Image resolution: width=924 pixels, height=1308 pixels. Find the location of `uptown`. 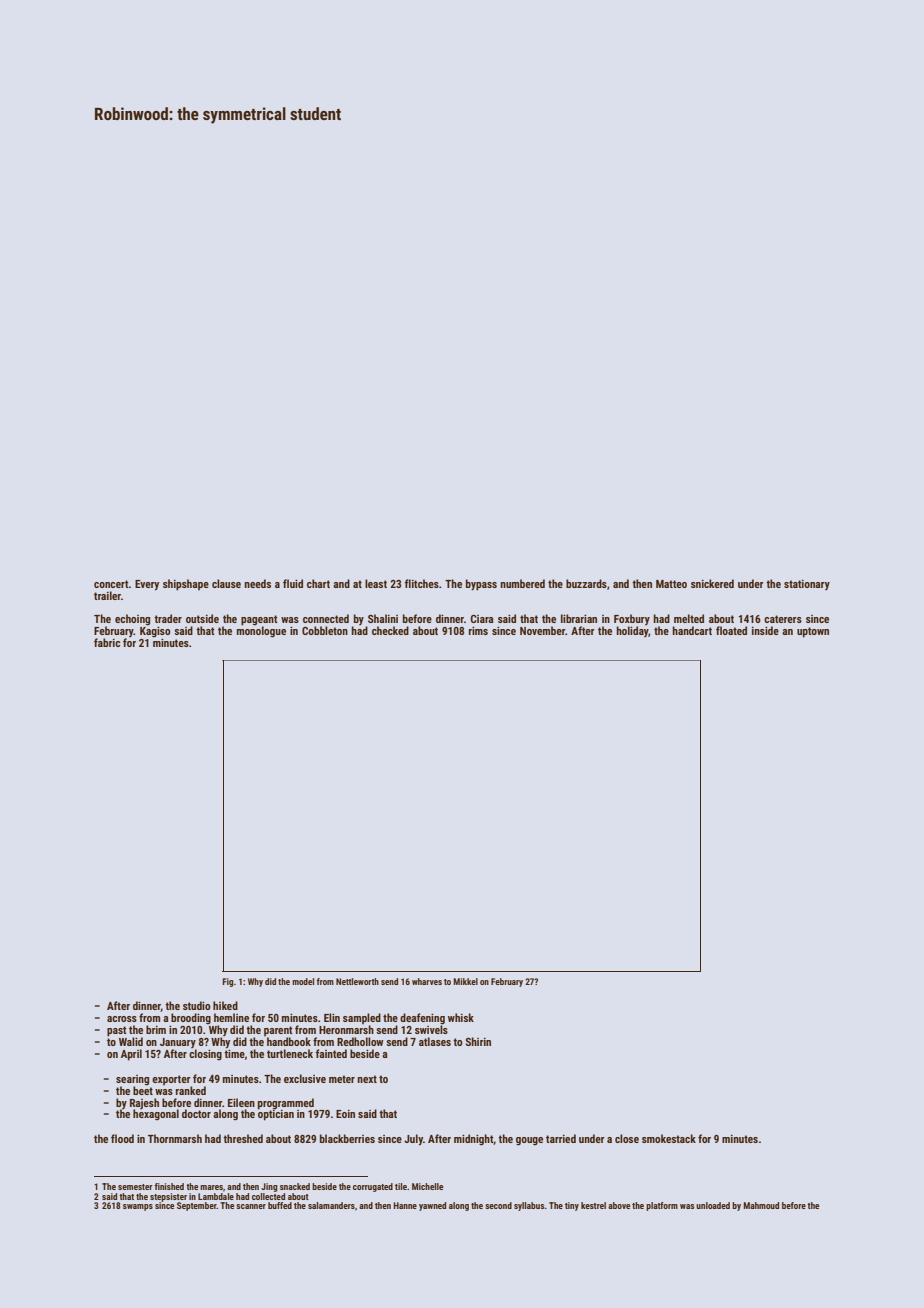

uptown is located at coordinates (813, 632).
